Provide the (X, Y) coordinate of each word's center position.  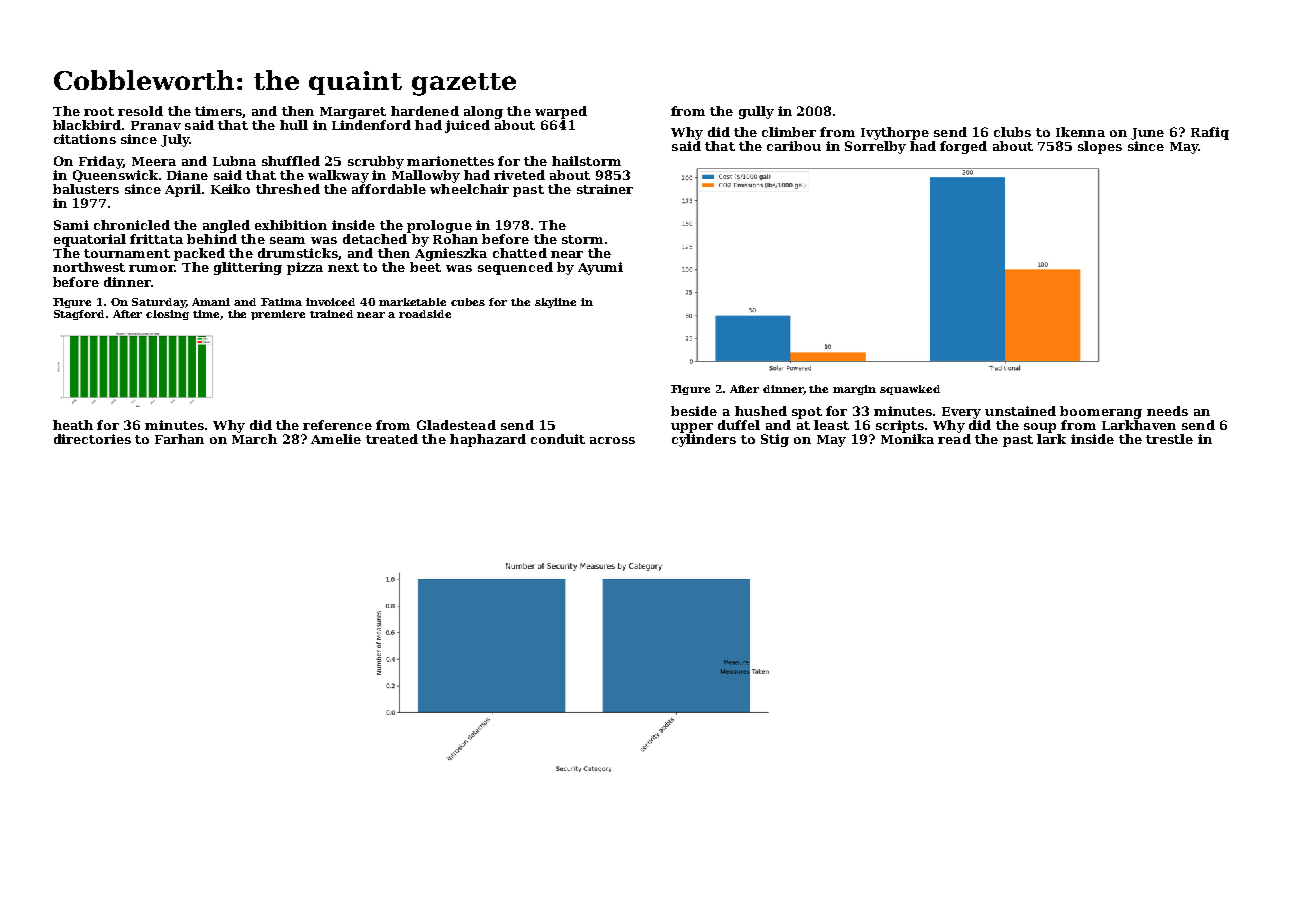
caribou (794, 146)
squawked (910, 390)
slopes (1100, 147)
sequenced (515, 268)
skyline (555, 303)
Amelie (336, 439)
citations (85, 139)
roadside (425, 314)
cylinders (704, 440)
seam (287, 240)
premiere (278, 315)
